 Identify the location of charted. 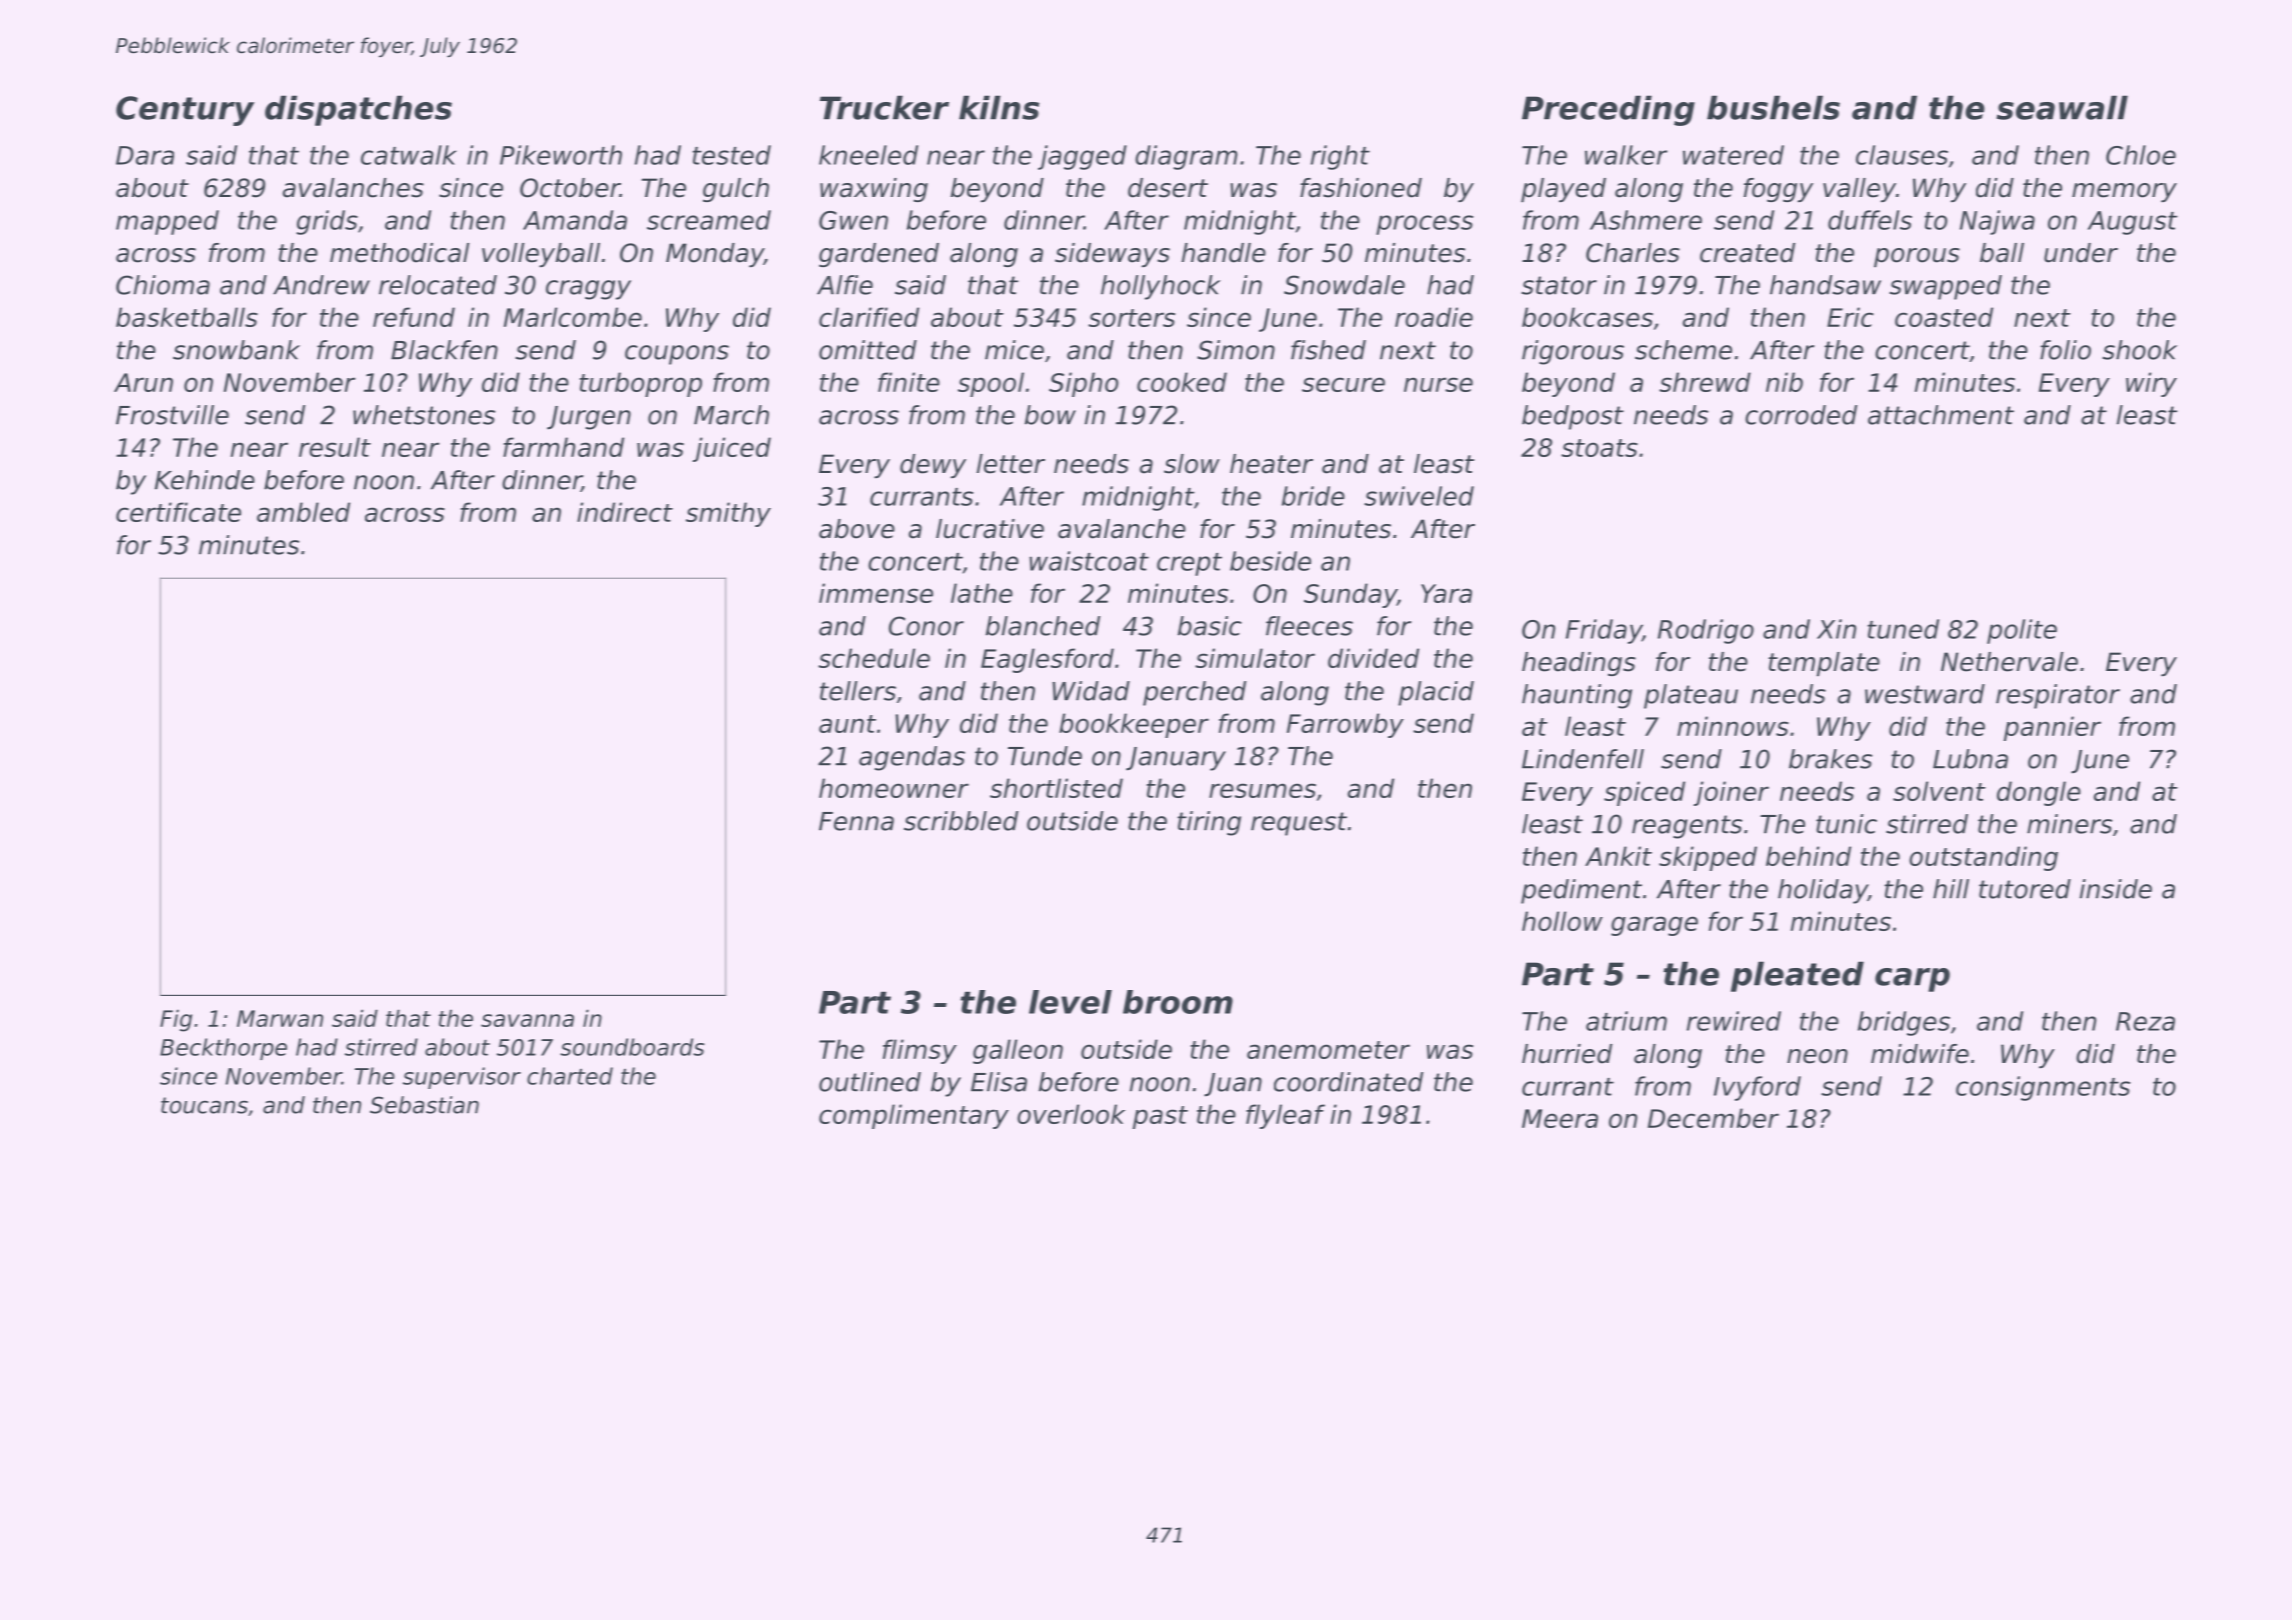
(570, 1076).
